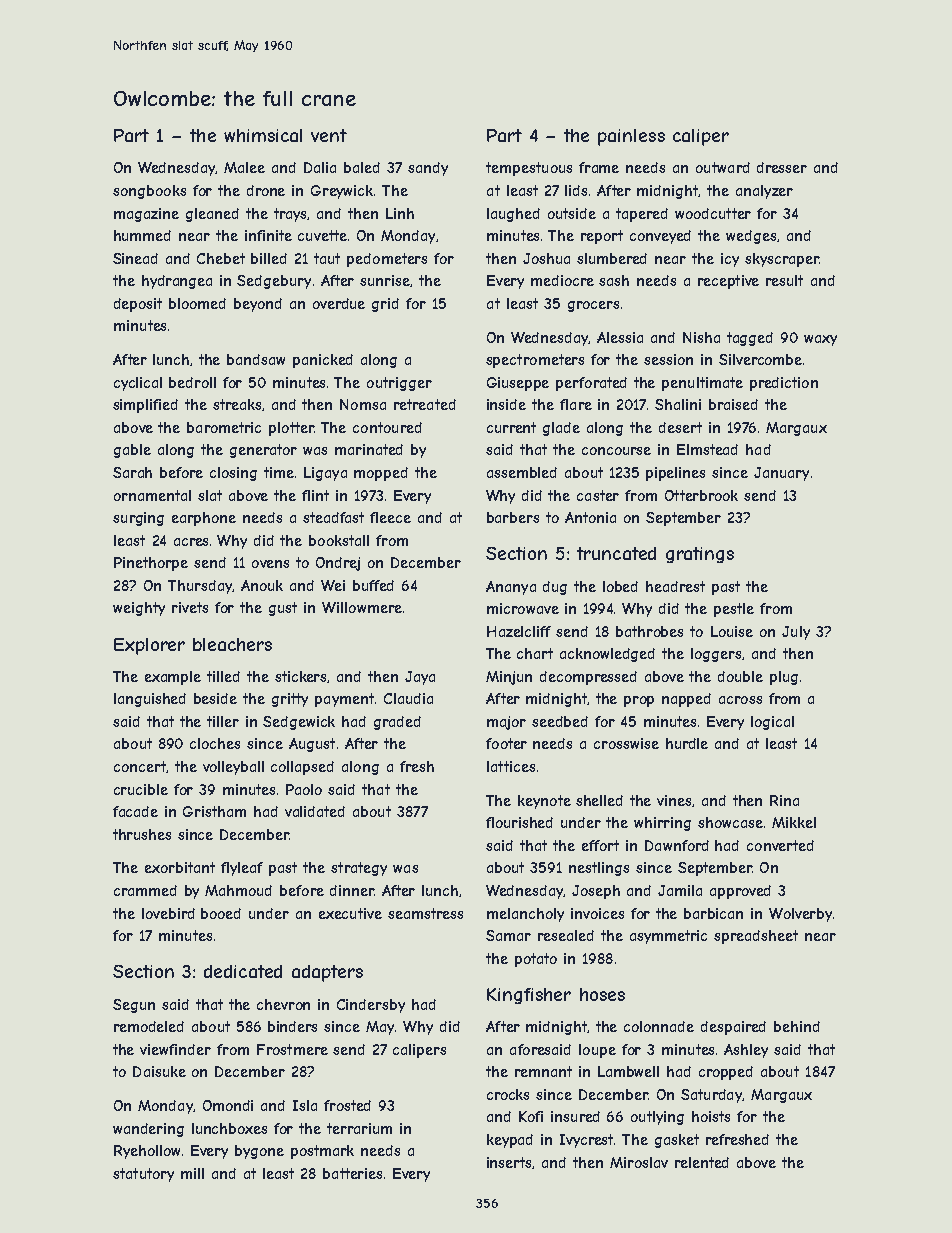 The image size is (952, 1233). I want to click on mill, so click(192, 1173).
